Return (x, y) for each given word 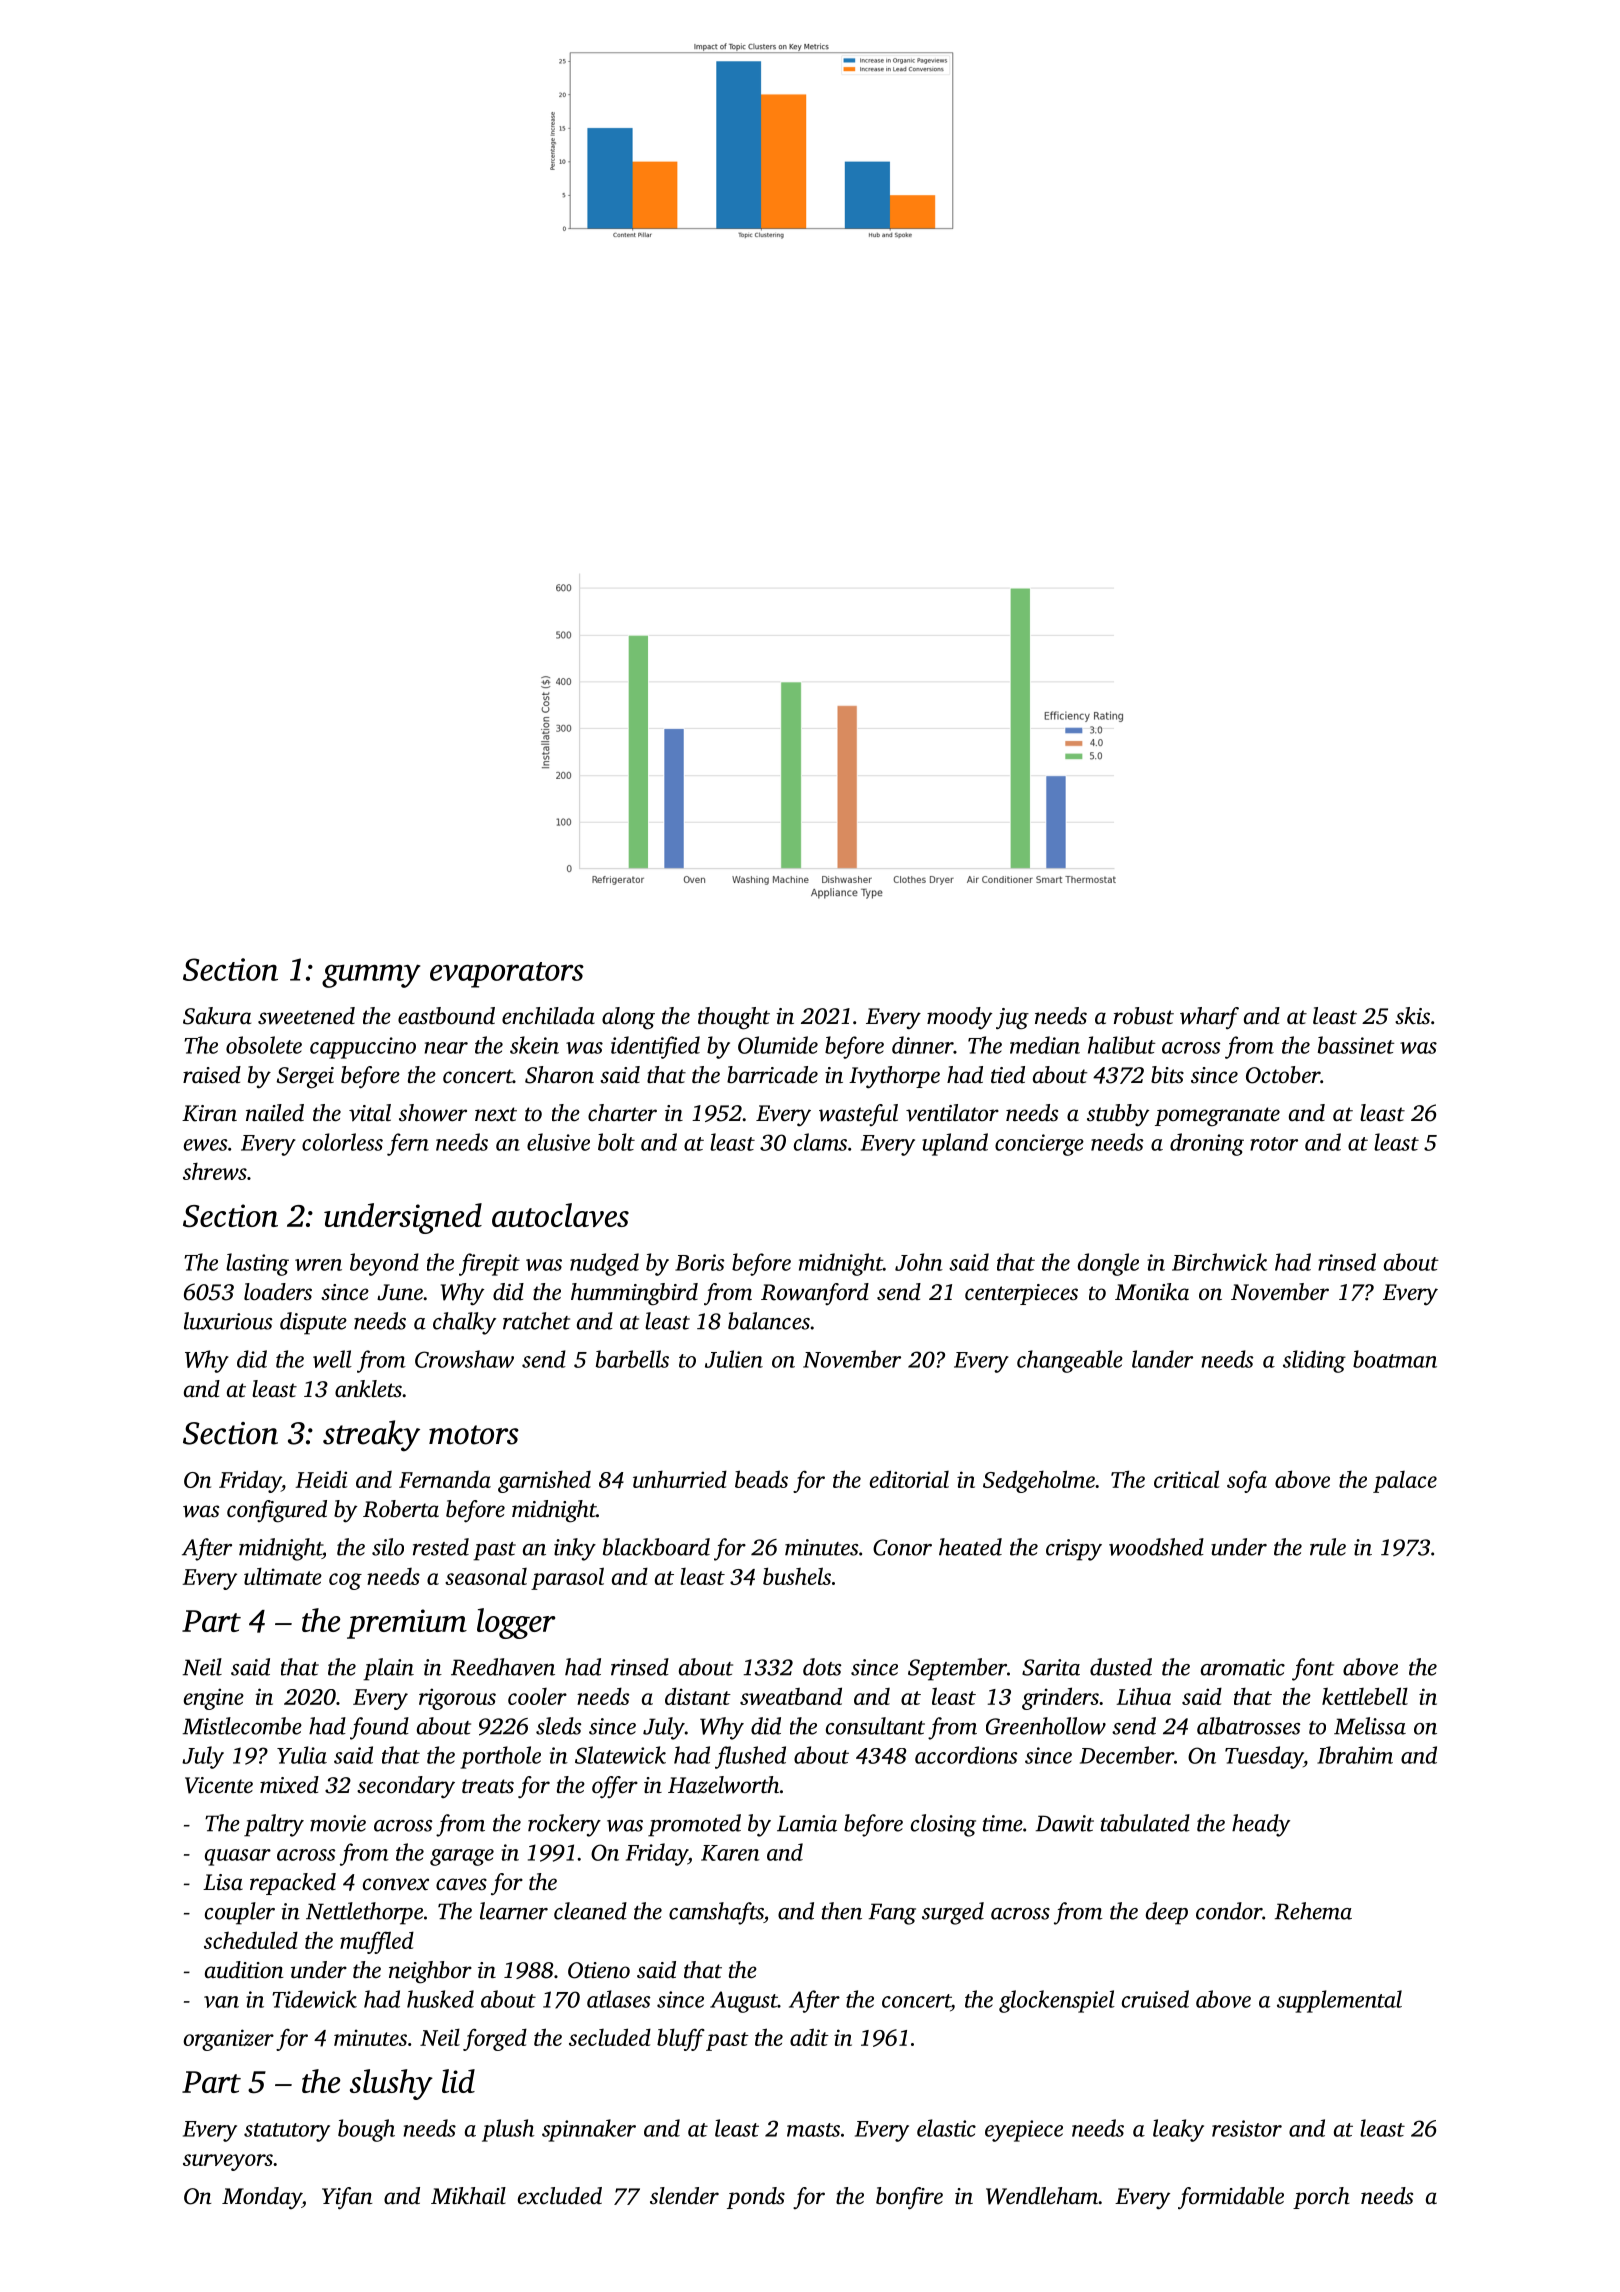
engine (214, 1699)
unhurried (680, 1479)
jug (1012, 1019)
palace (1405, 1482)
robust (1144, 1016)
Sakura (217, 1016)
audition (244, 1970)
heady (1261, 1825)
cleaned (590, 1911)
